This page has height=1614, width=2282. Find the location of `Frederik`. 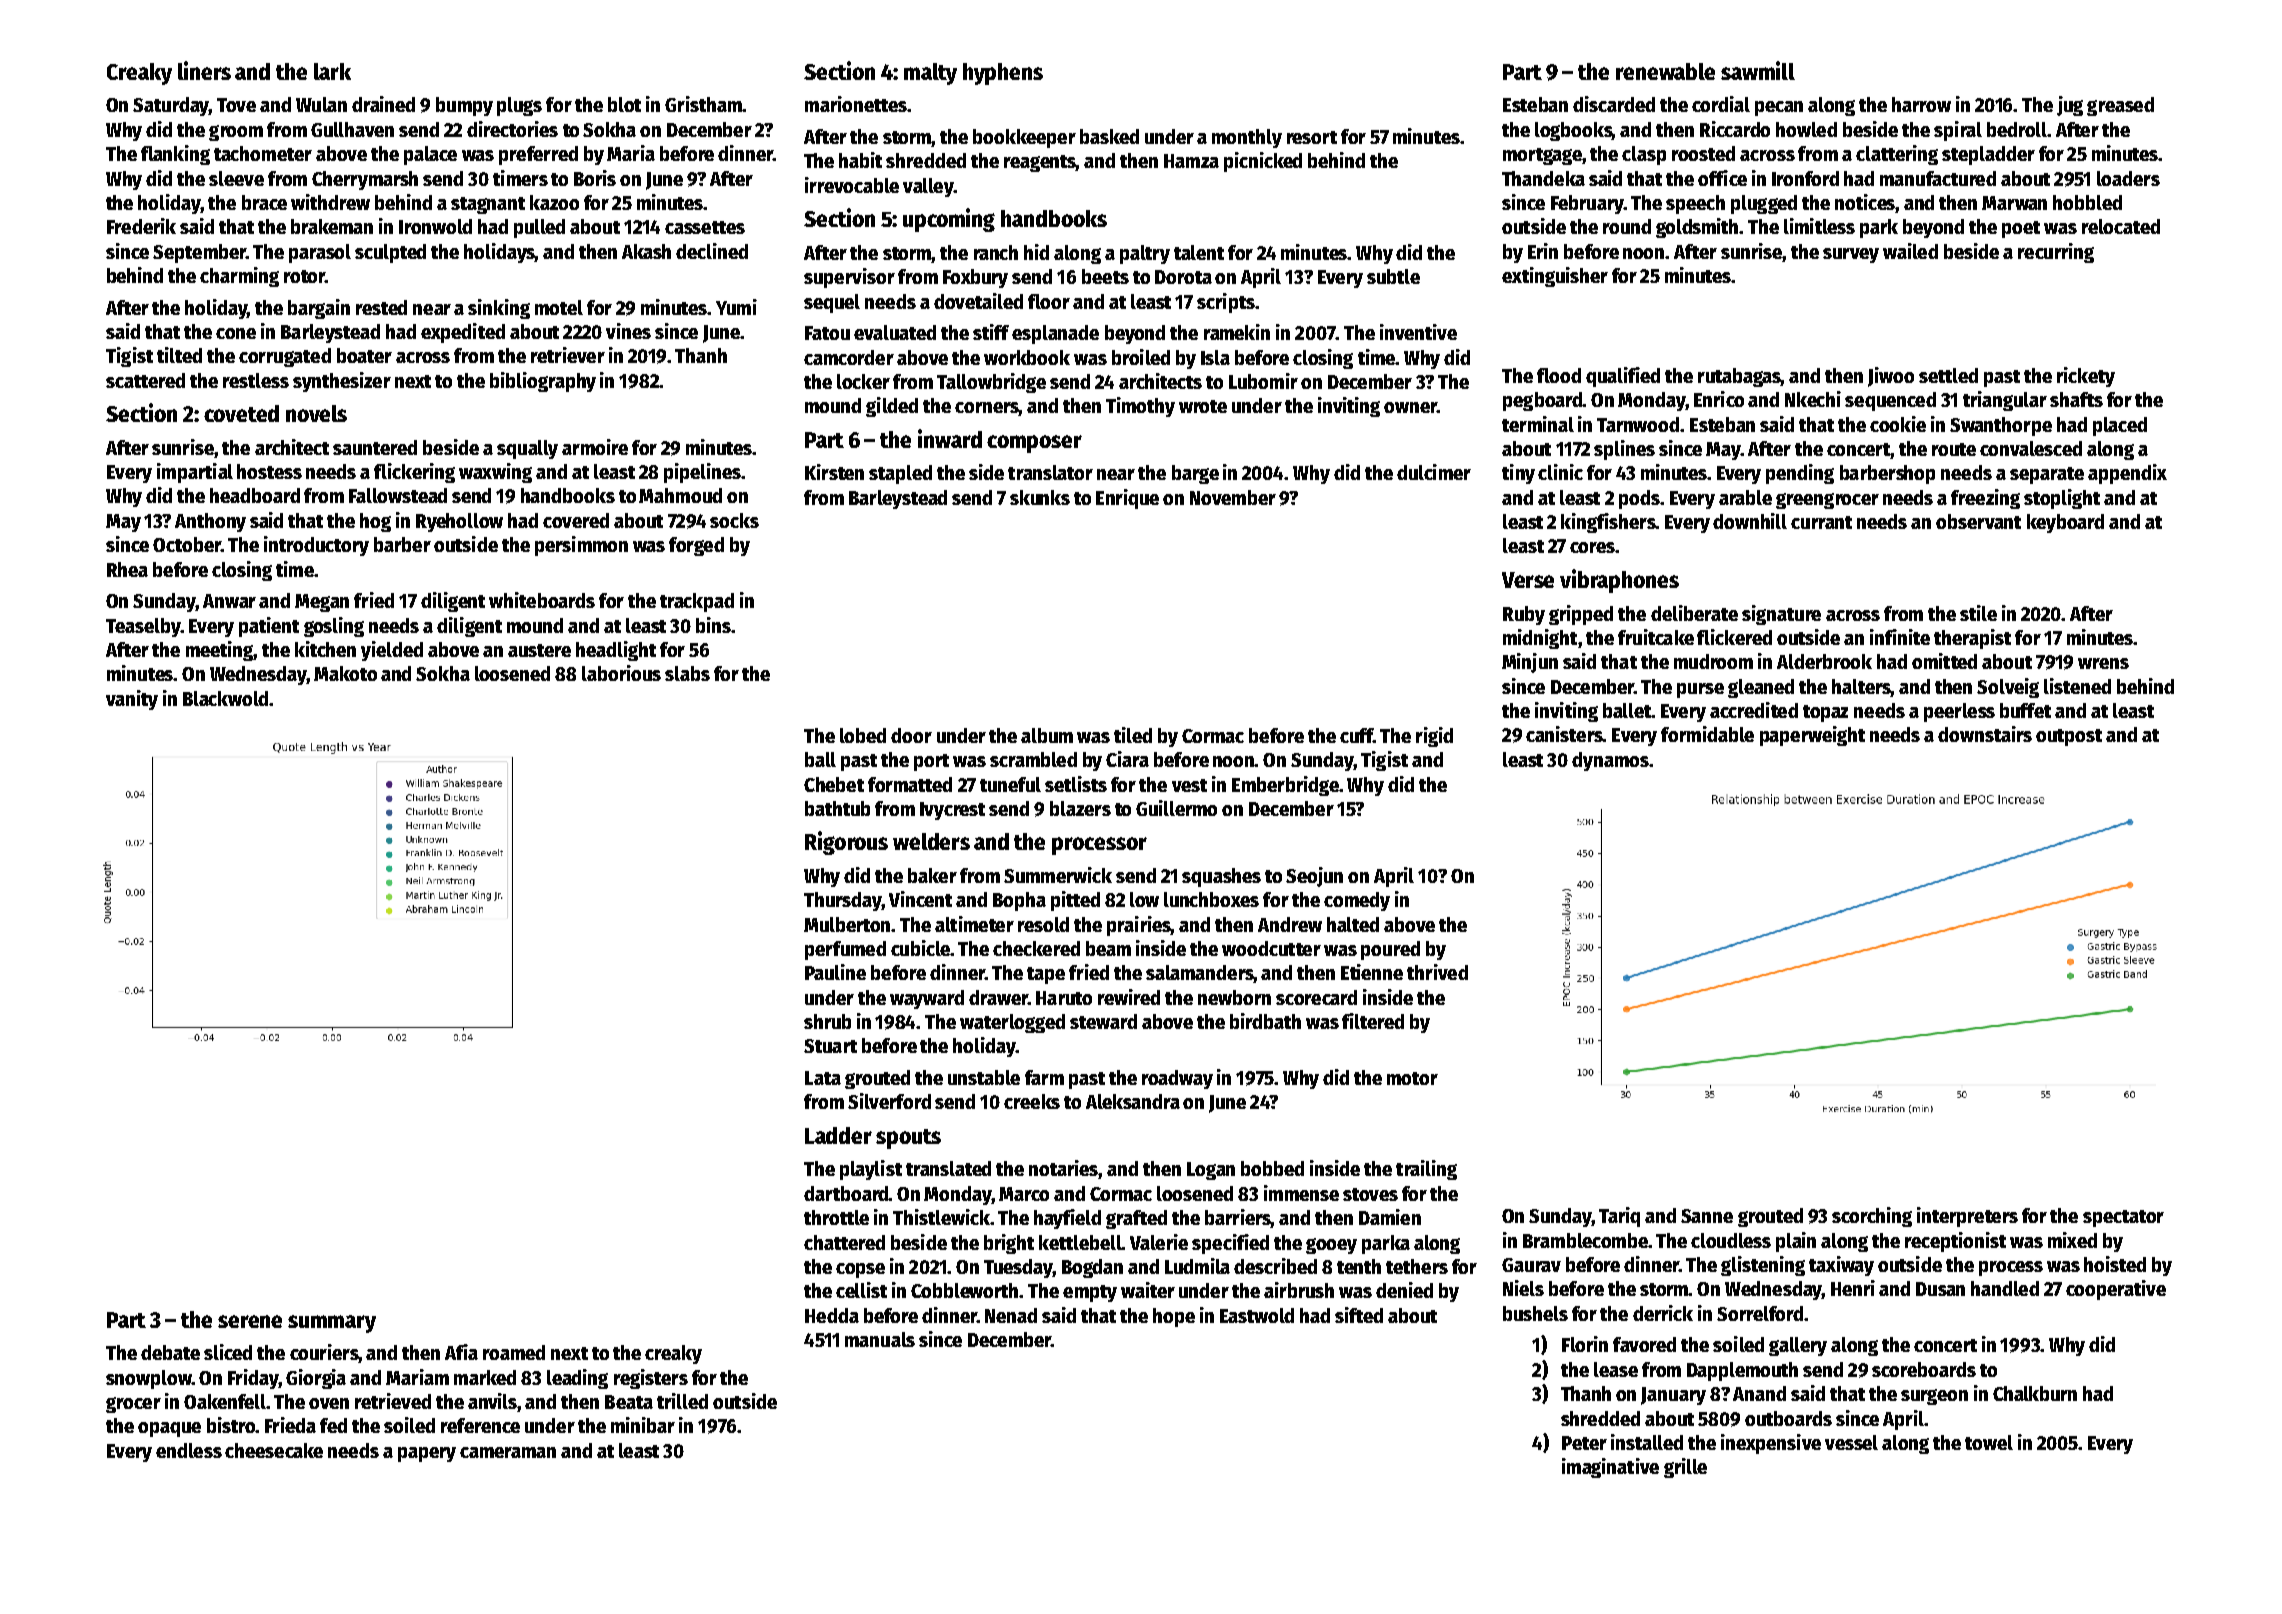

Frederik is located at coordinates (141, 226).
